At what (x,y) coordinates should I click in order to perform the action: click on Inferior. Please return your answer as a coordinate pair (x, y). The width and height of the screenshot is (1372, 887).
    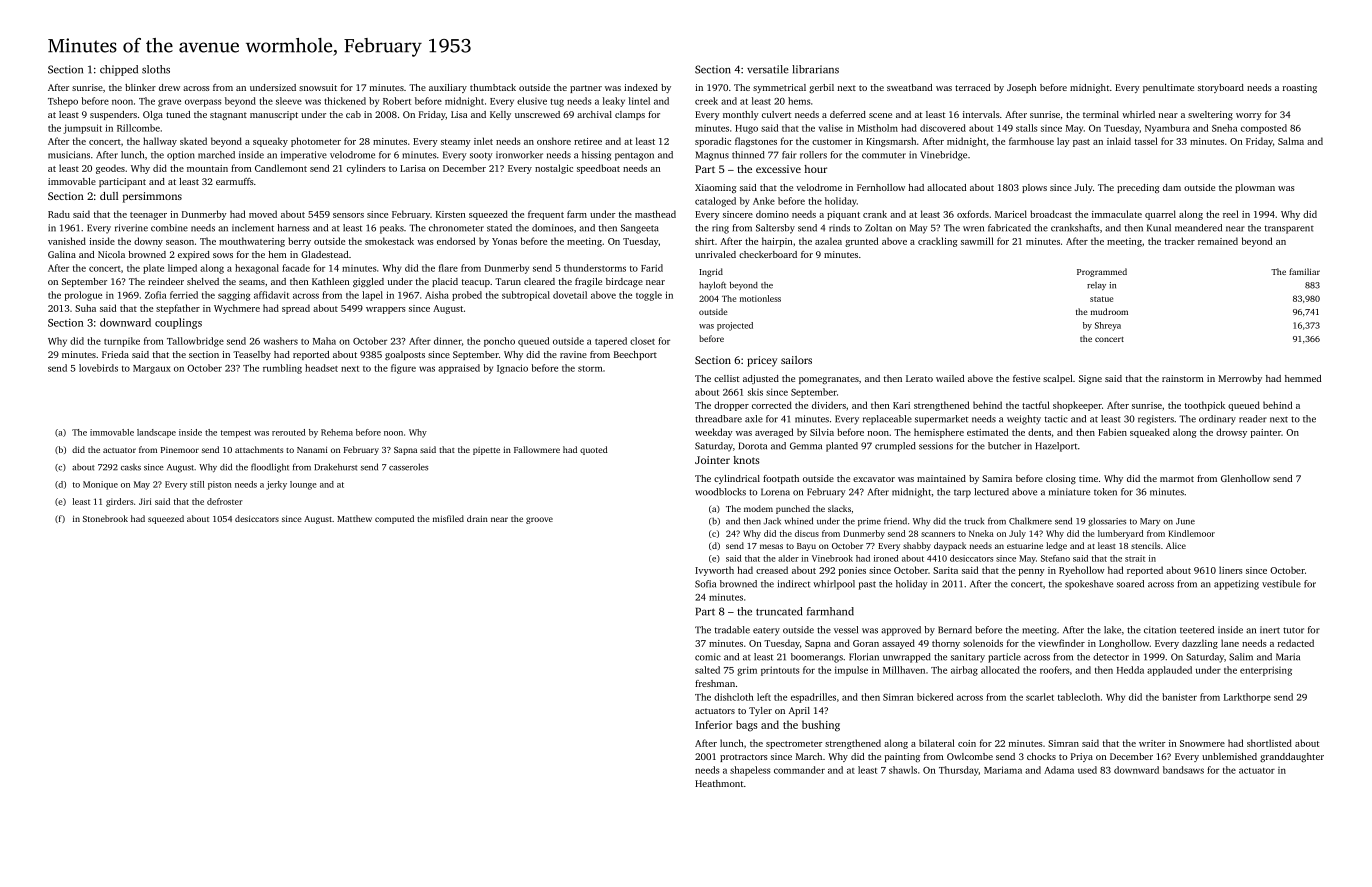
    Looking at the image, I should click on (713, 724).
